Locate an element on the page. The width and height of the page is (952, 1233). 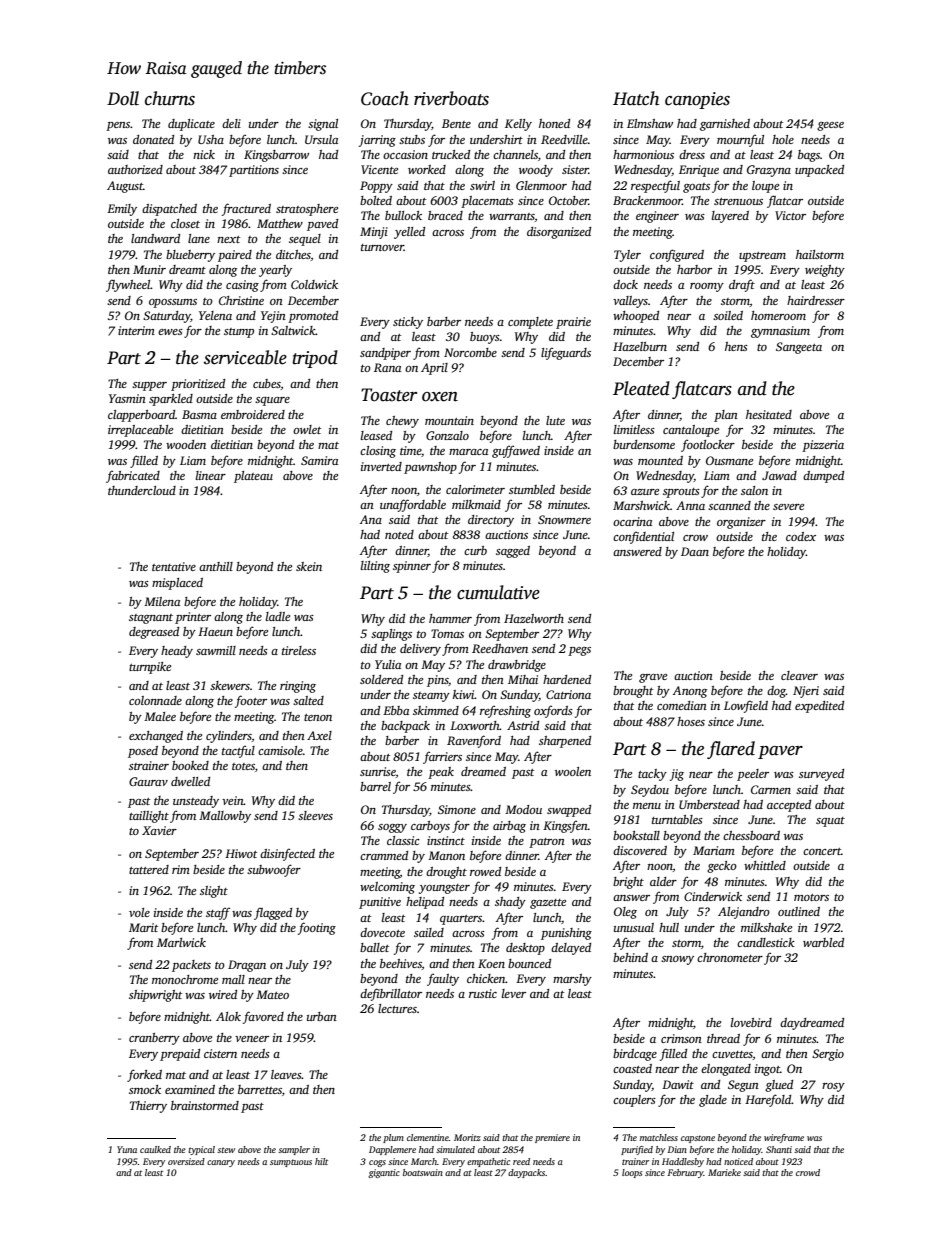
Sangeeta is located at coordinates (799, 348).
